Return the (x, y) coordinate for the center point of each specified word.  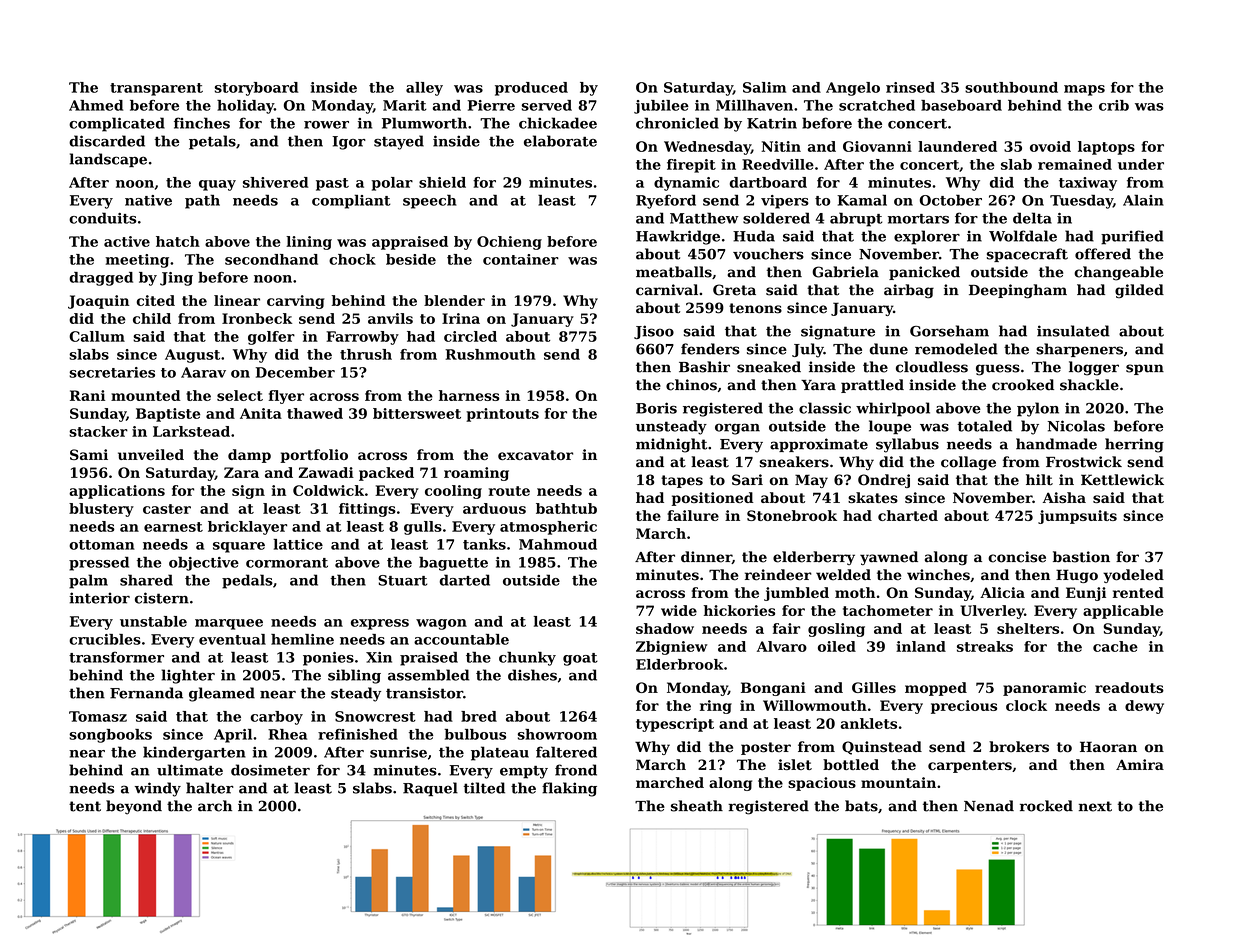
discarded (107, 141)
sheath (697, 806)
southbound (1011, 87)
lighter (188, 676)
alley (424, 89)
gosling (836, 630)
